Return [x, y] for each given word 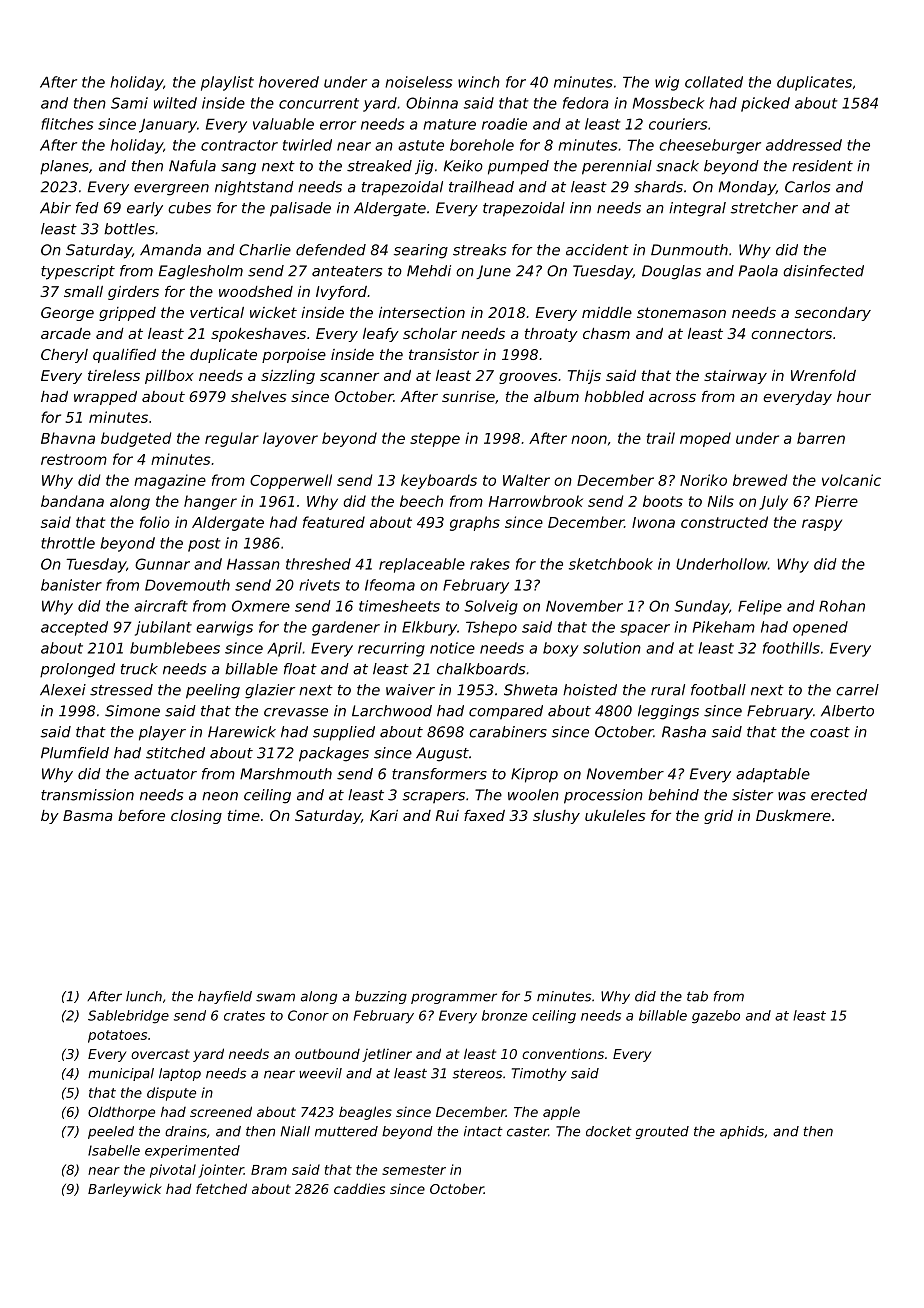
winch [479, 82]
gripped [127, 314]
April [284, 649]
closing [196, 817]
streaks [479, 250]
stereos [477, 1073]
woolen [533, 795]
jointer [221, 1171]
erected [839, 795]
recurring [391, 649]
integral [697, 209]
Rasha [684, 732]
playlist [227, 83]
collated [714, 82]
